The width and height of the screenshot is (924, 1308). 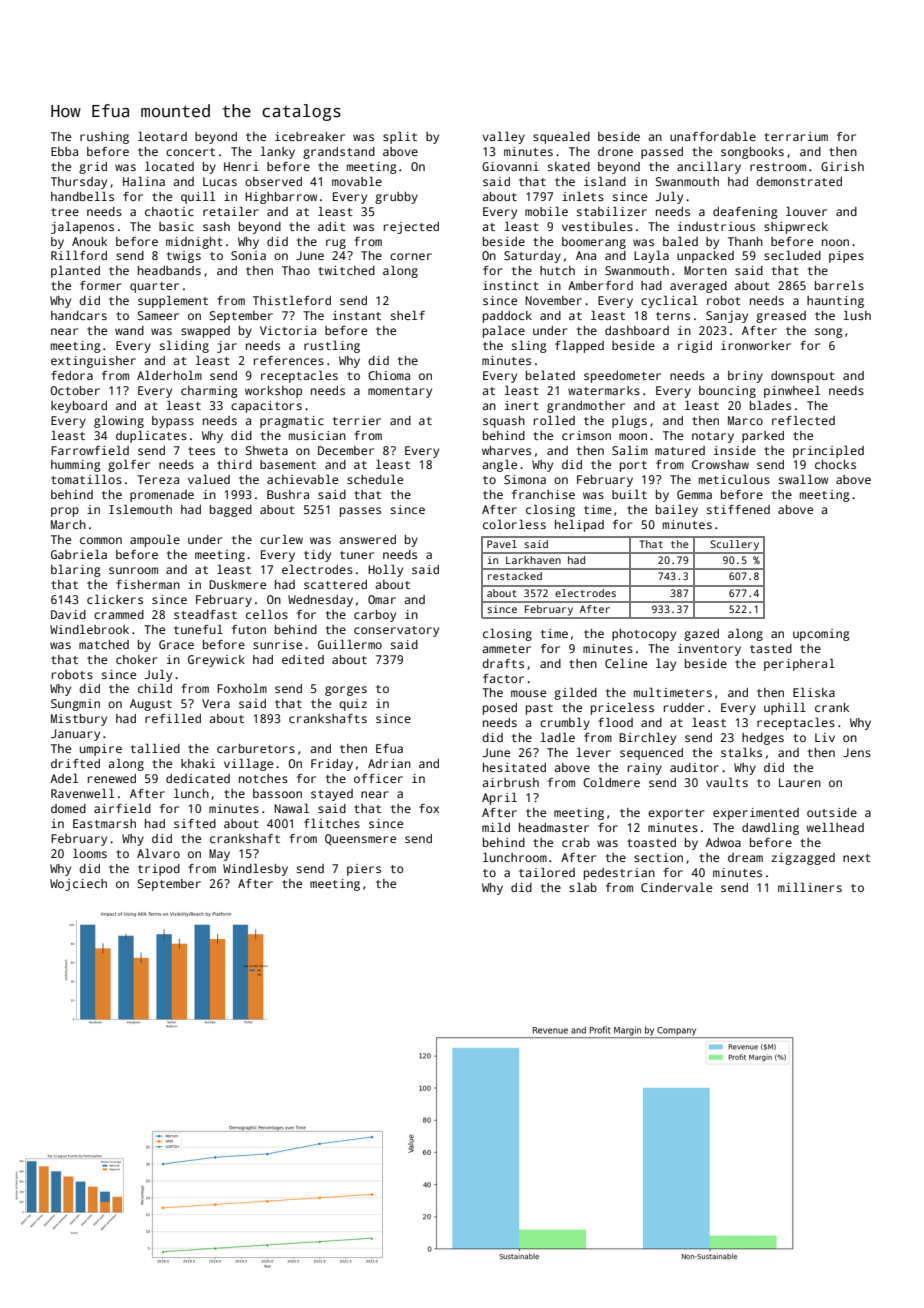 I want to click on rustling, so click(x=332, y=346).
